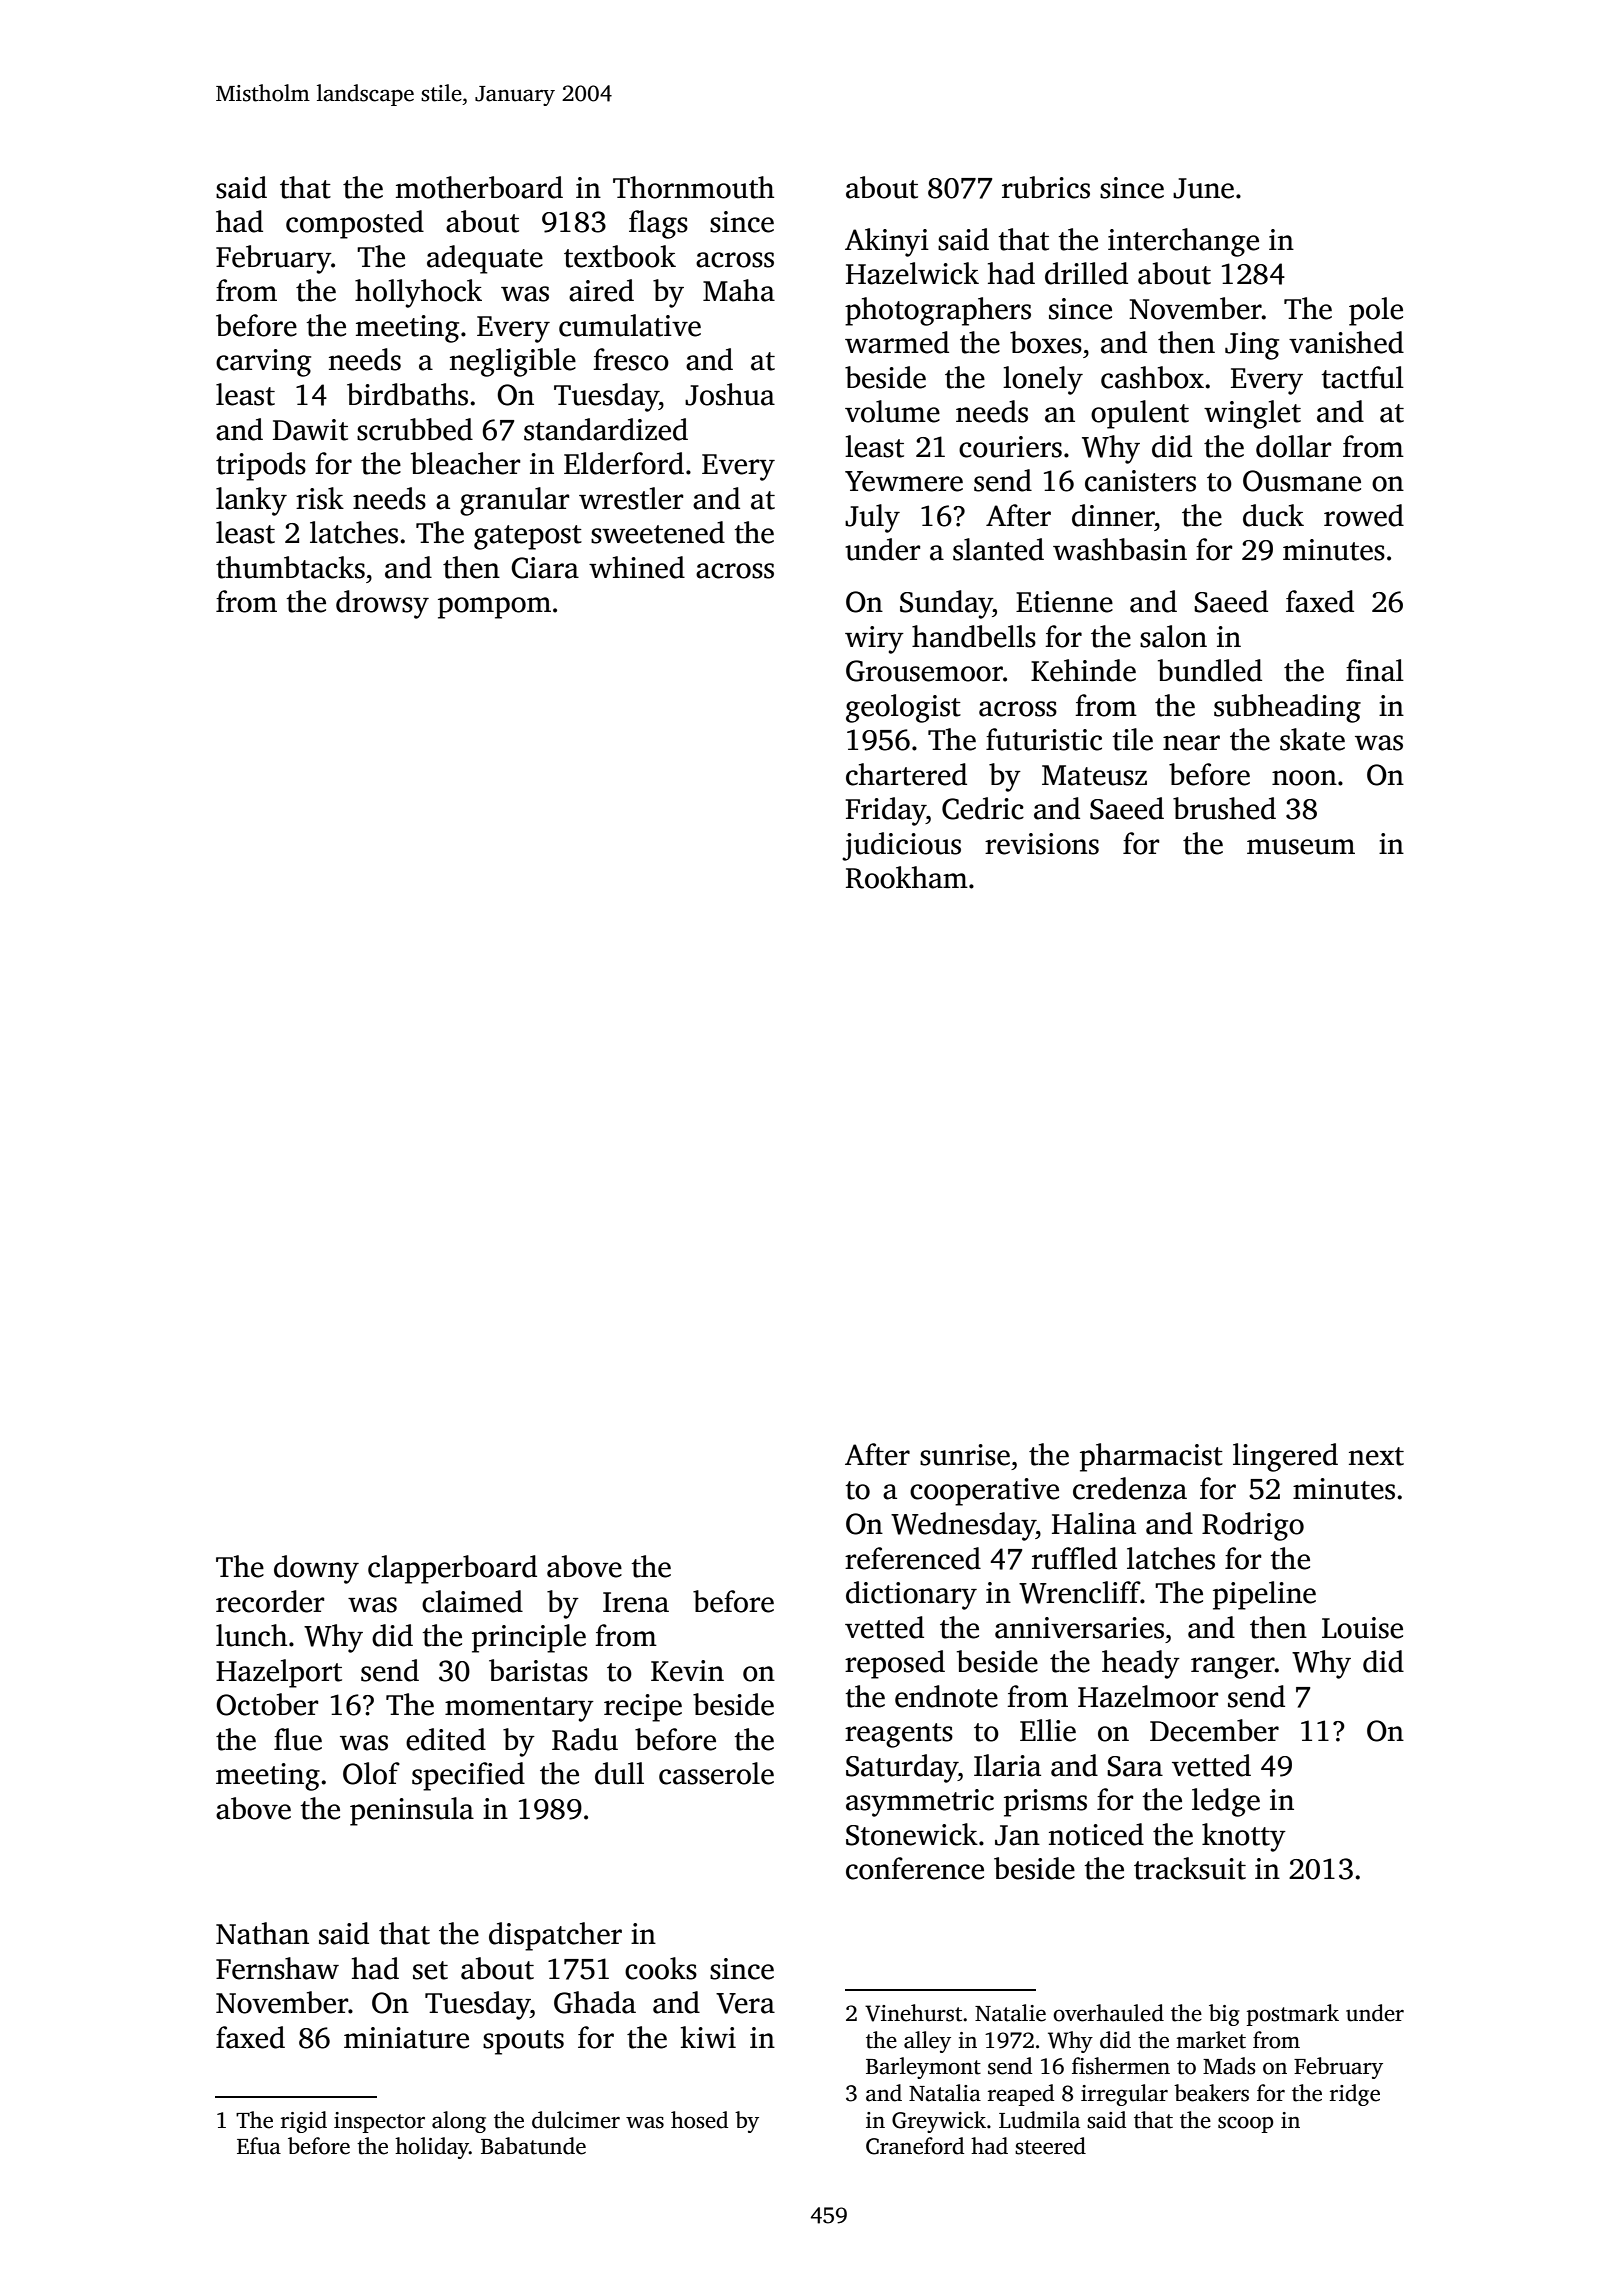  What do you see at coordinates (687, 1671) in the screenshot?
I see `Kevin` at bounding box center [687, 1671].
